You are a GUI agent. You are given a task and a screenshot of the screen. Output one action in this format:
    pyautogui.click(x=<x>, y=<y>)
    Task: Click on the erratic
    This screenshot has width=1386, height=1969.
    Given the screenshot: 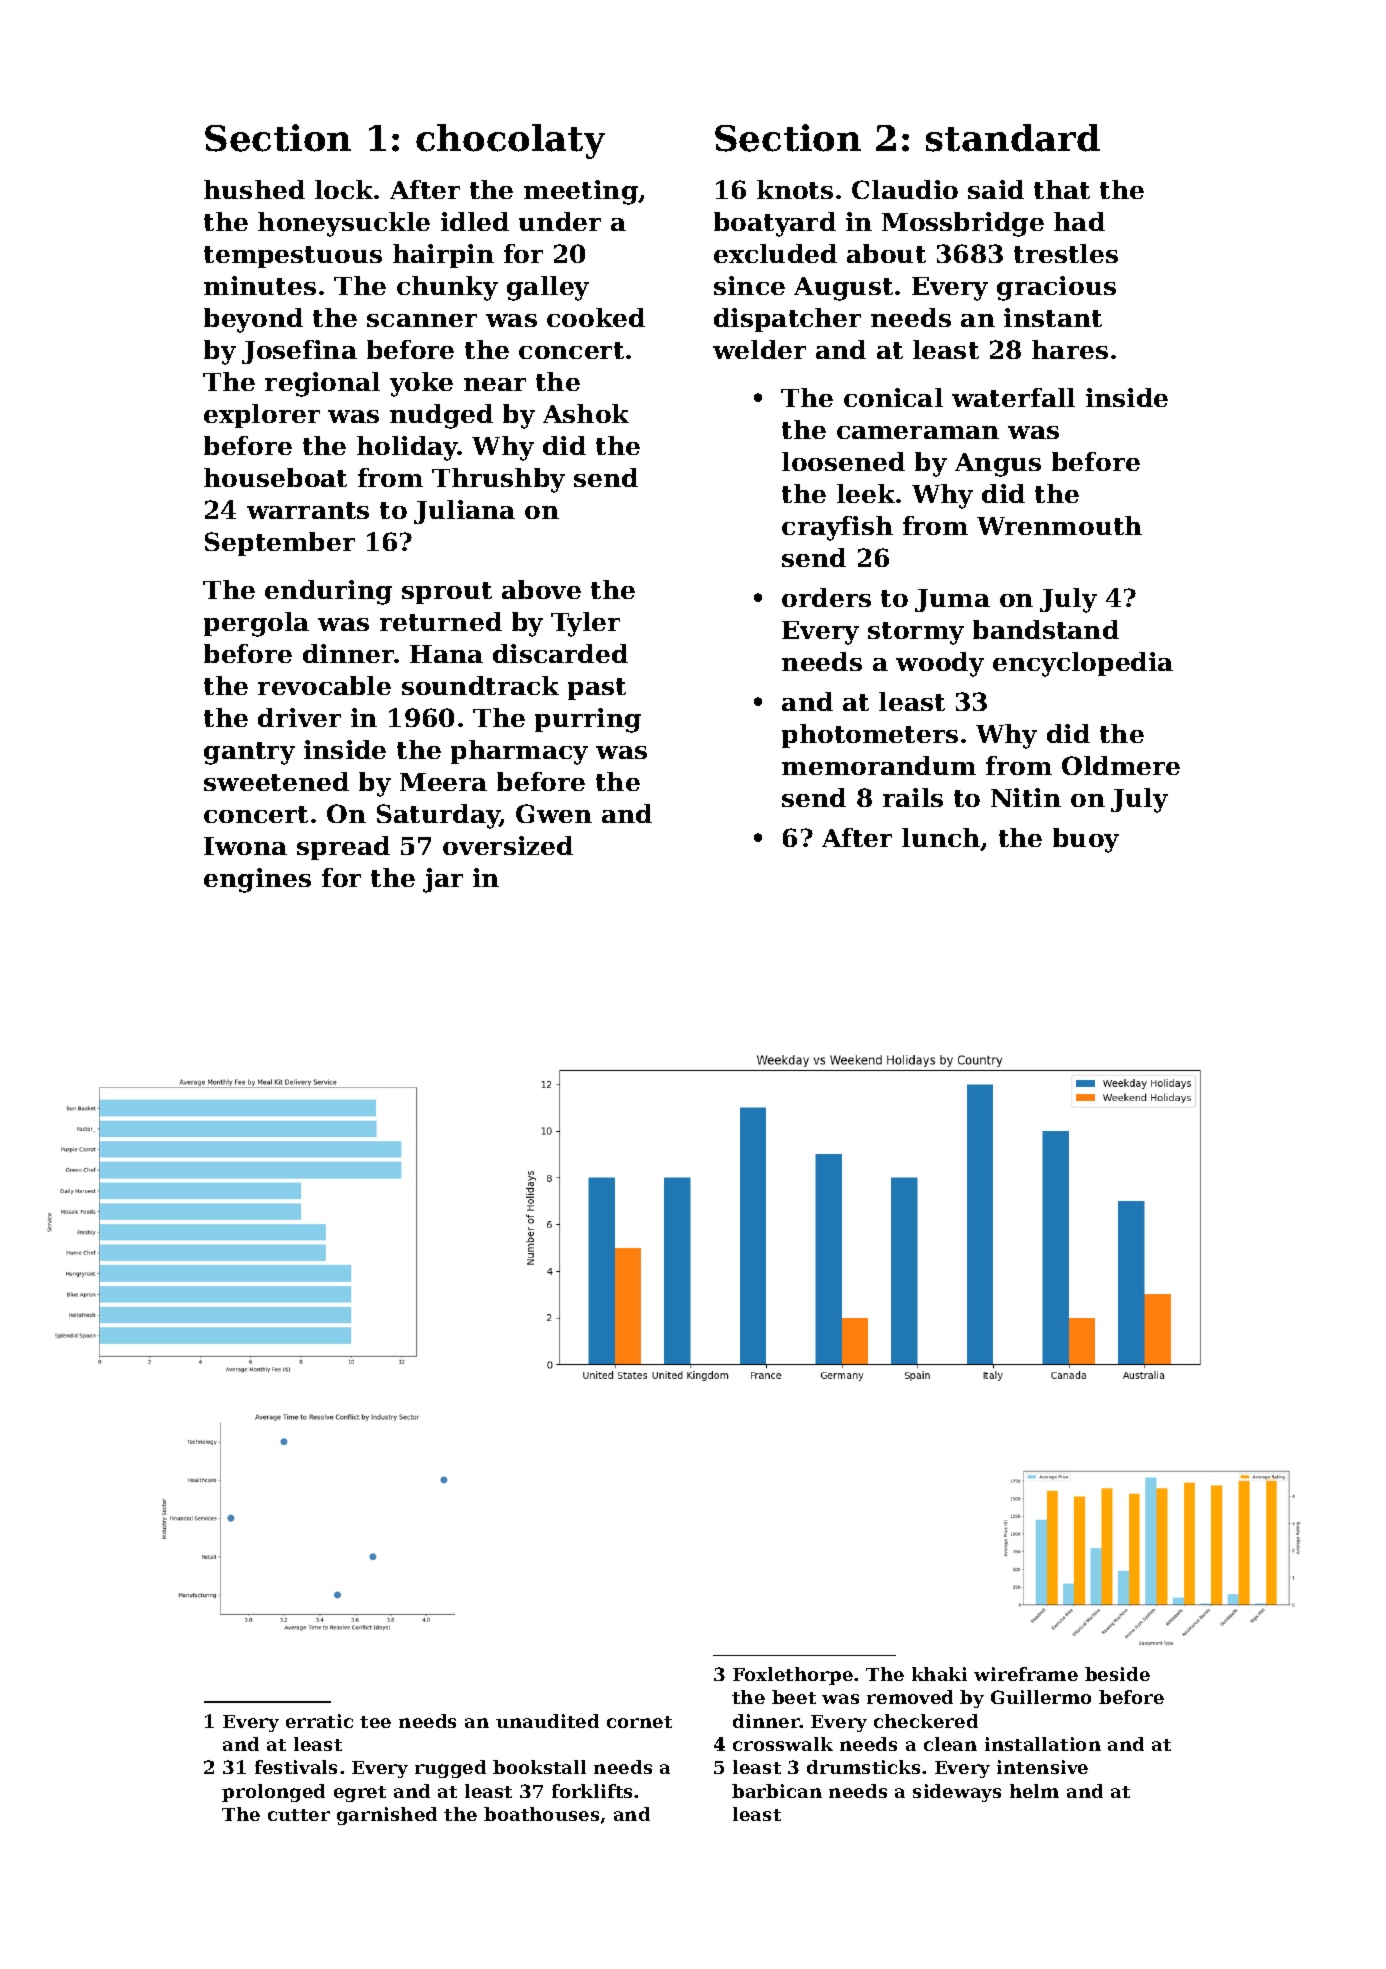 What is the action you would take?
    pyautogui.click(x=319, y=1721)
